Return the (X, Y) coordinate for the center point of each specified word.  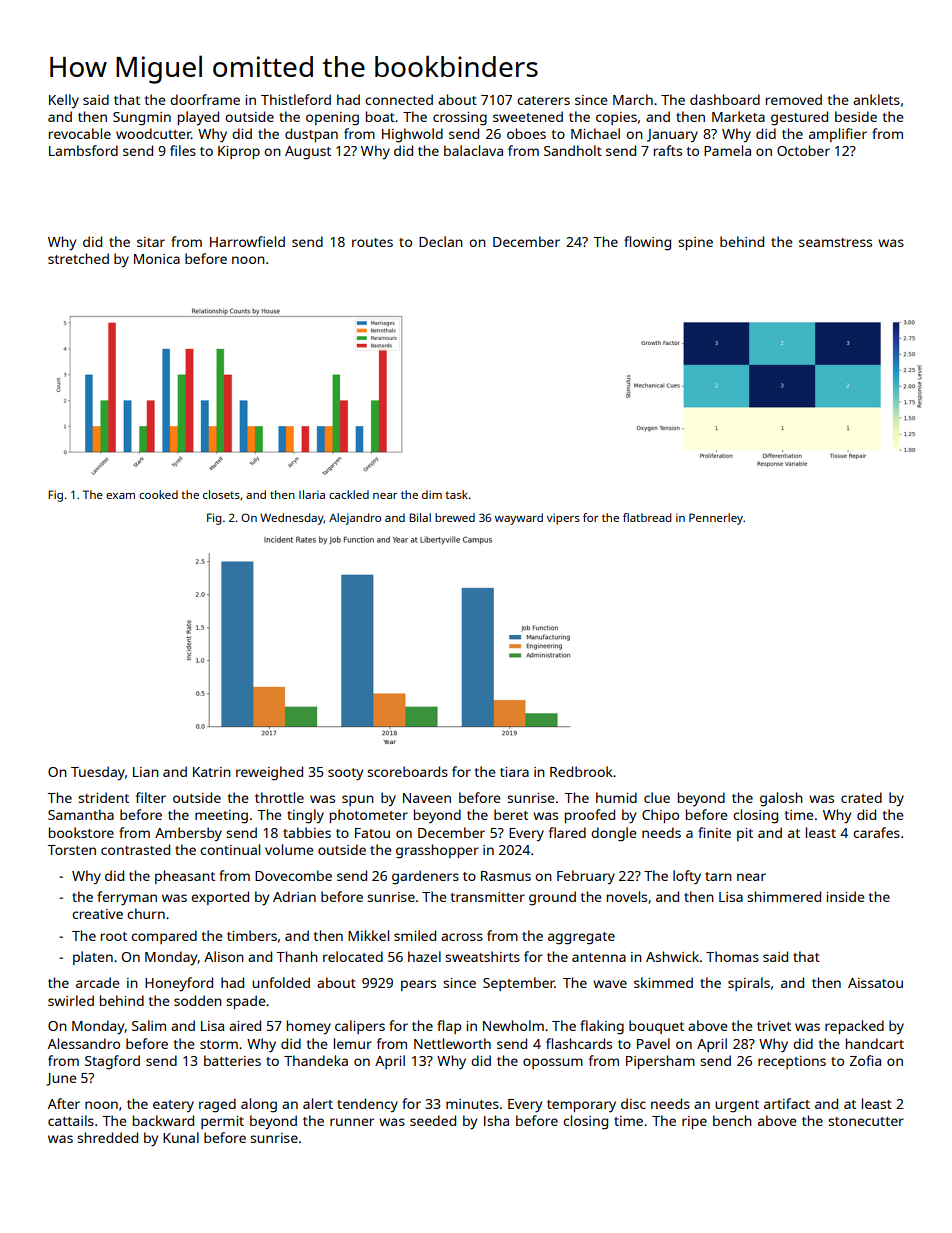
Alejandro (355, 519)
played (198, 118)
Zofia (865, 1060)
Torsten (71, 850)
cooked (158, 494)
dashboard (725, 99)
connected (399, 99)
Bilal (420, 517)
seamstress (835, 242)
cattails (71, 1120)
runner (352, 1122)
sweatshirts (482, 956)
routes (372, 242)
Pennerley (716, 519)
